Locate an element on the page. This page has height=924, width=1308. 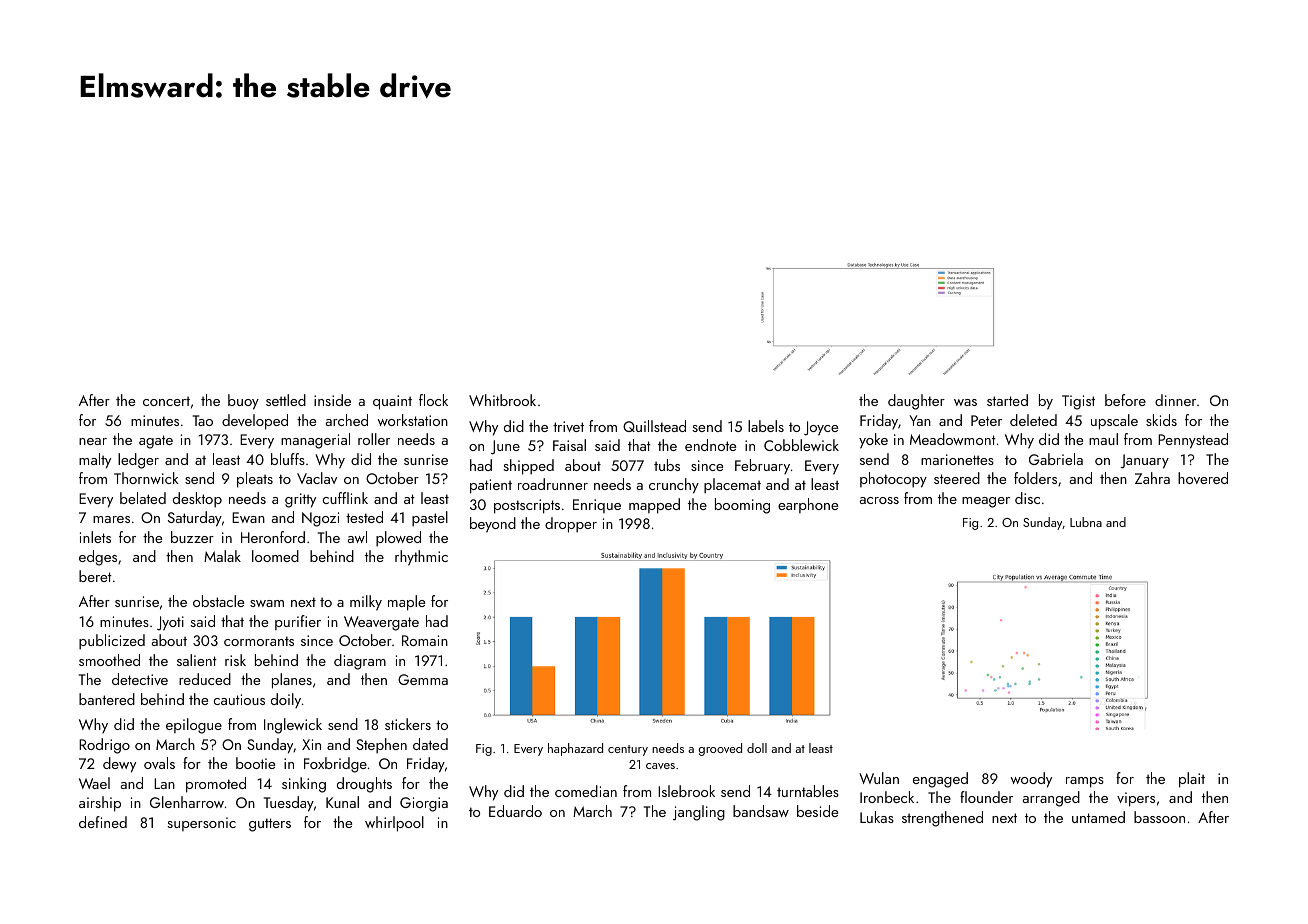
plait is located at coordinates (1192, 780).
